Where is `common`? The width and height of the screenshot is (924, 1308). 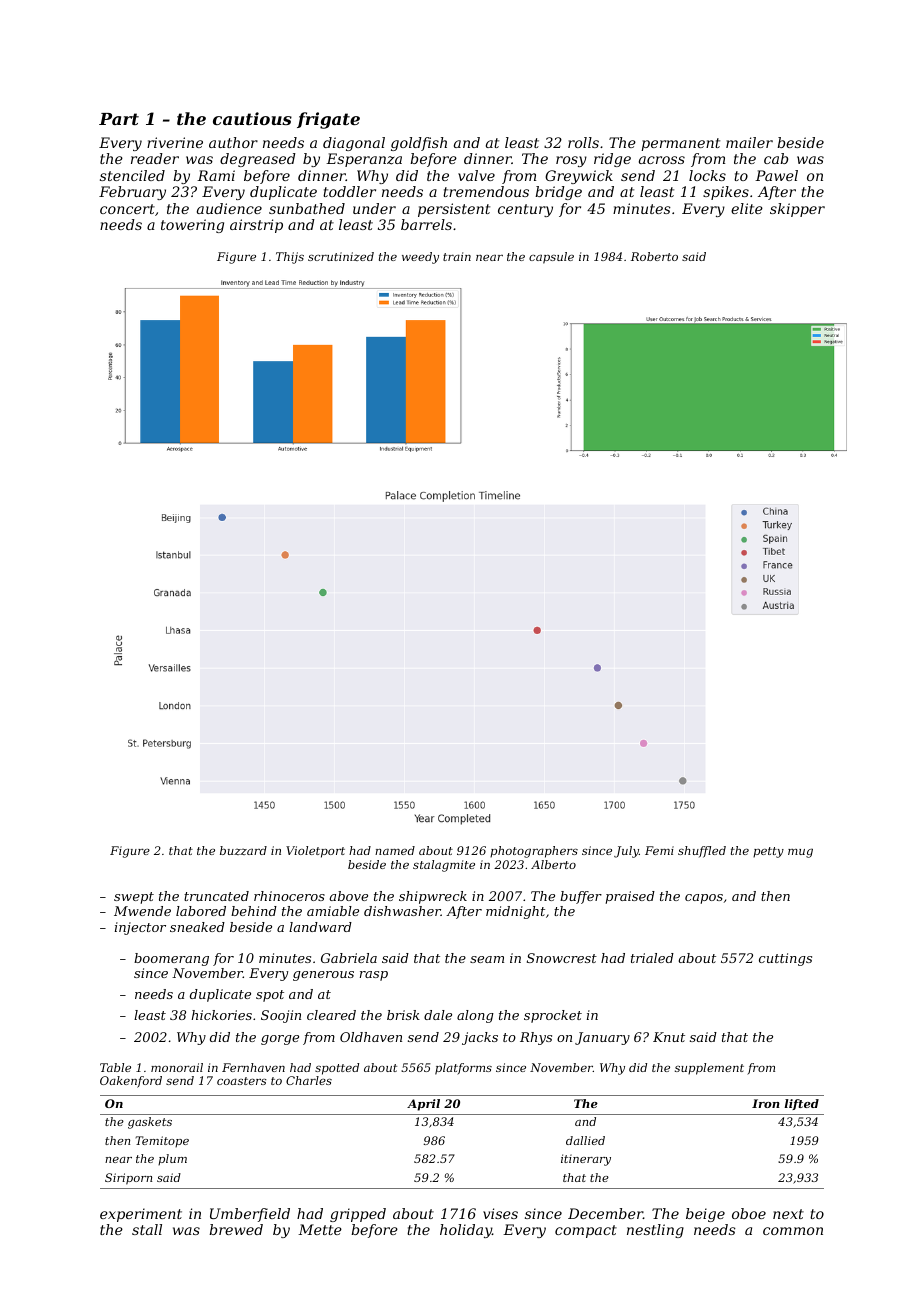
common is located at coordinates (793, 1231).
